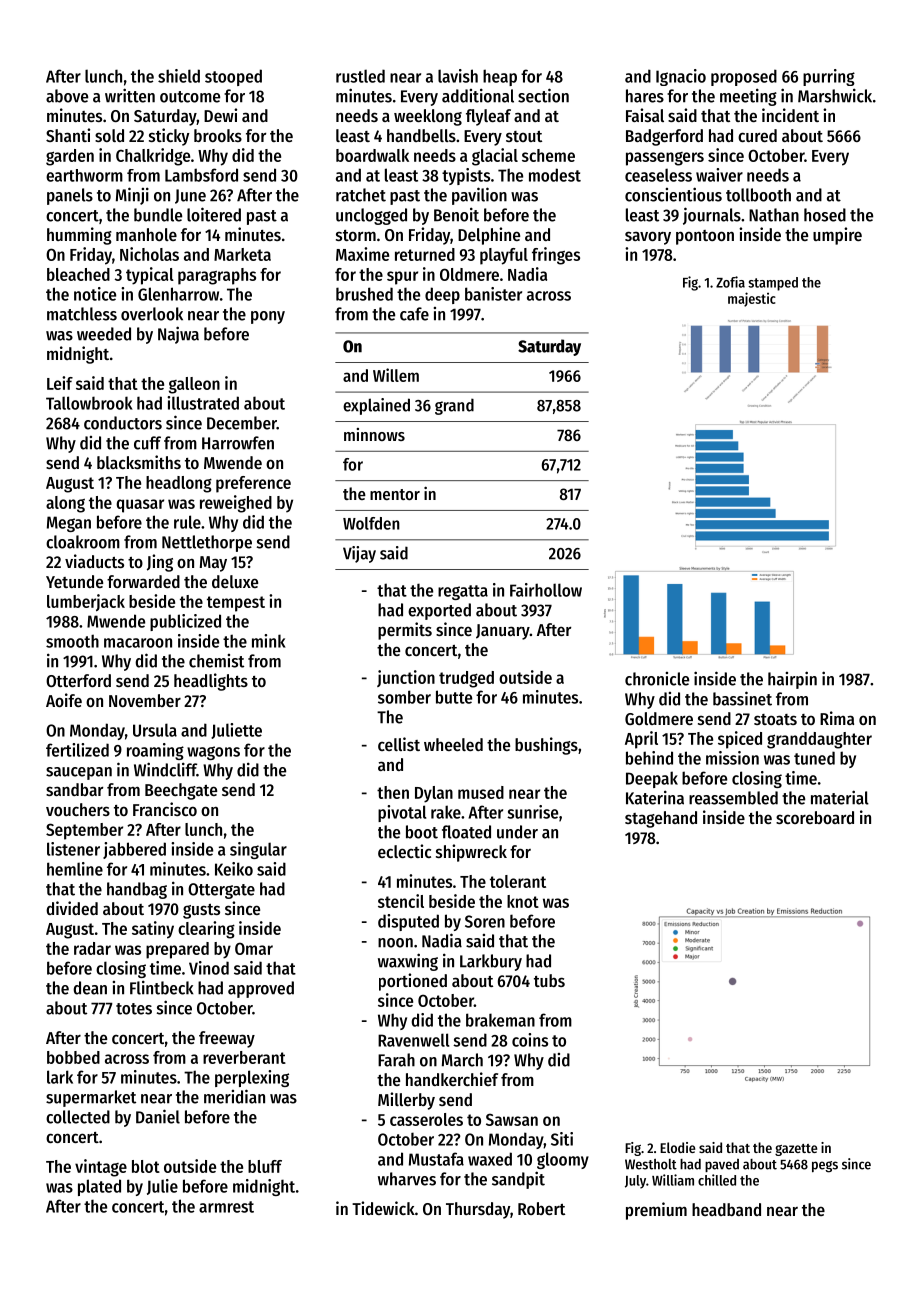 The width and height of the screenshot is (924, 1308). Describe the element at coordinates (681, 77) in the screenshot. I see `Ignacio` at that location.
